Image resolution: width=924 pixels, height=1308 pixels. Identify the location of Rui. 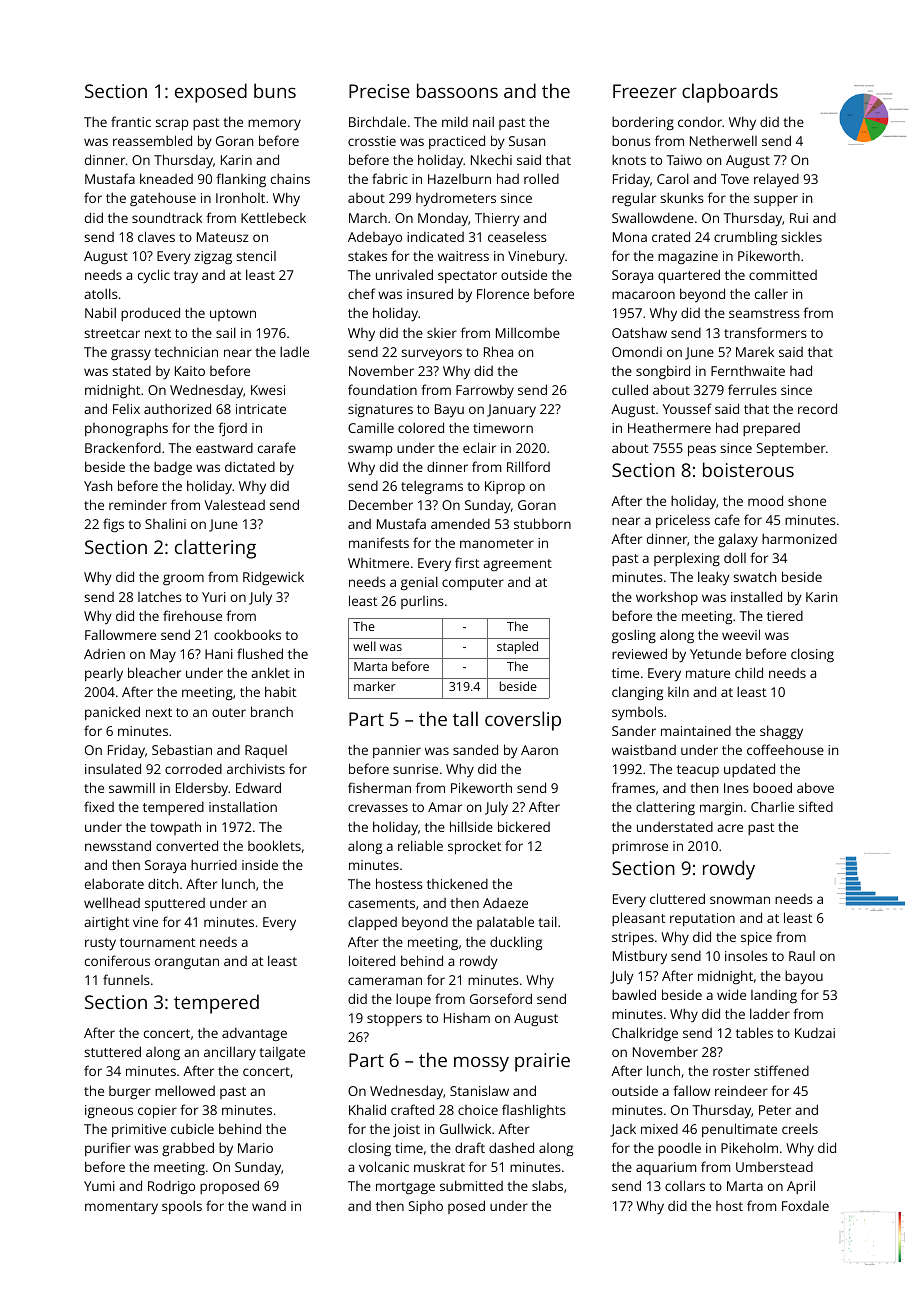
(799, 218).
